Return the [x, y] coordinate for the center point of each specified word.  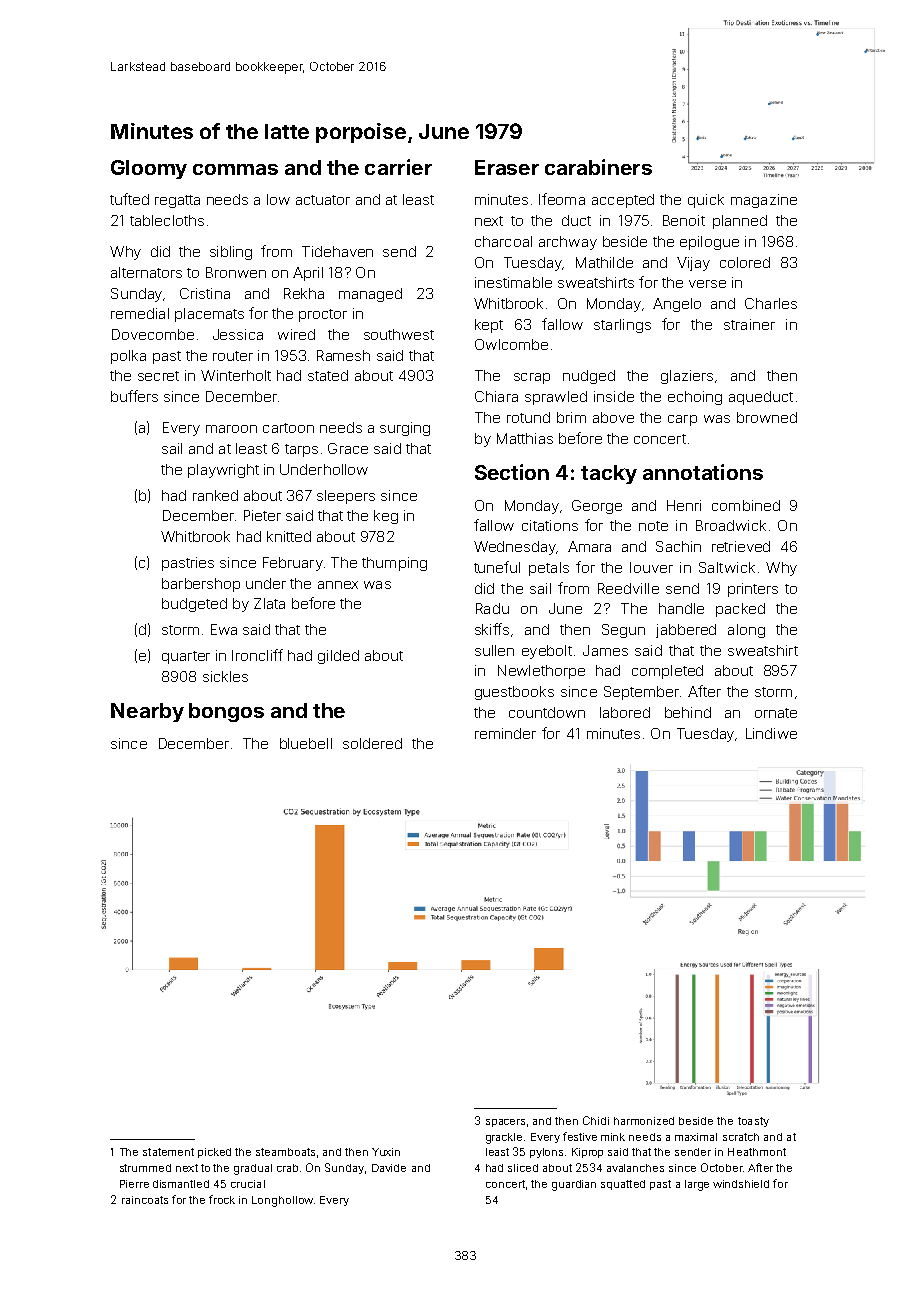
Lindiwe [771, 733]
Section [512, 472]
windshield [741, 1184]
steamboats [285, 1152]
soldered [372, 743]
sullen [494, 650]
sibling [231, 253]
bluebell [306, 743]
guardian [574, 1185]
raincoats [145, 1200]
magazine [764, 201]
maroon [231, 429]
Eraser [507, 167]
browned [767, 417]
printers [753, 590]
